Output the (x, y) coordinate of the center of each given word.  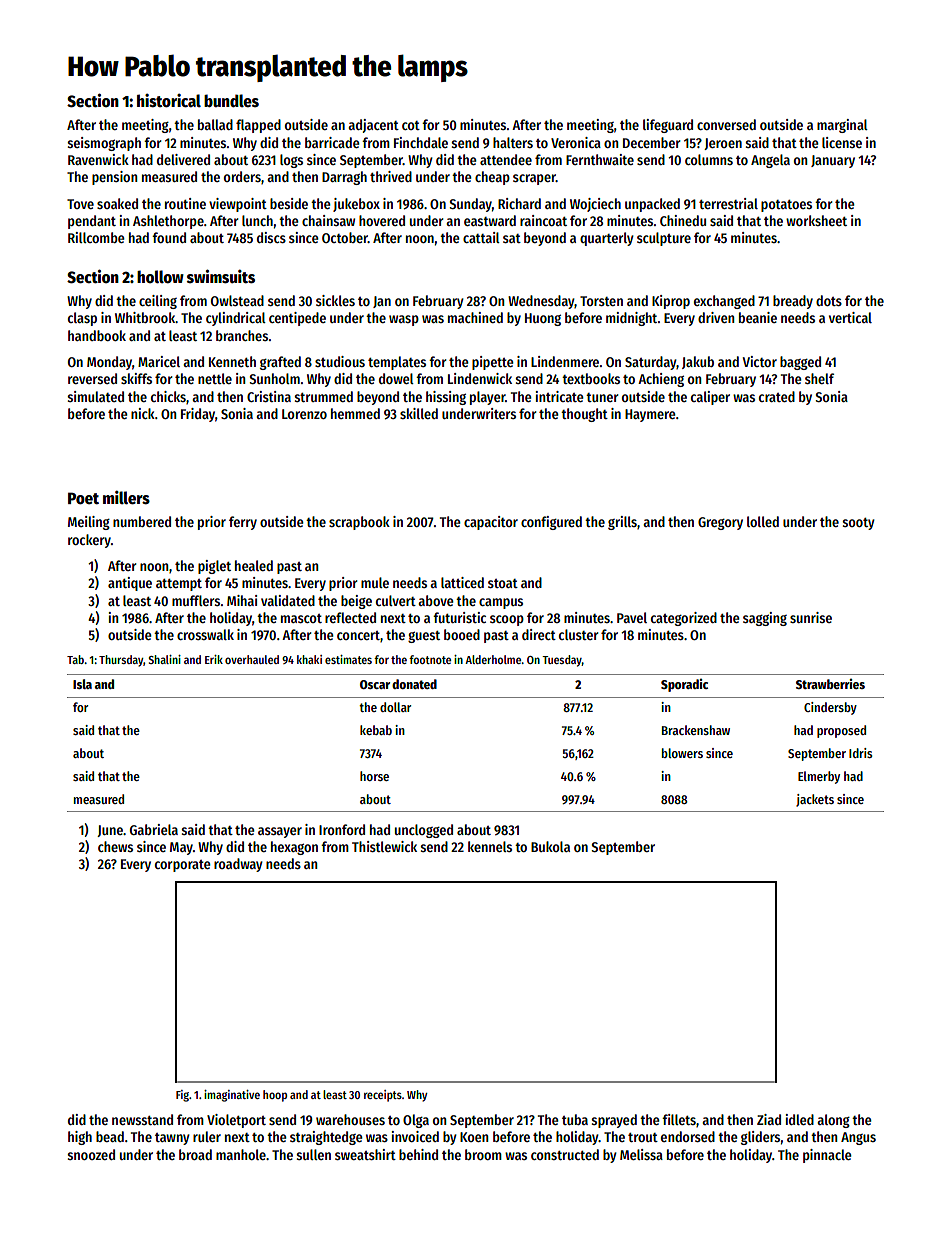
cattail (481, 237)
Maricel (159, 361)
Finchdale (421, 142)
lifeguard (668, 126)
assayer (280, 832)
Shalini (164, 659)
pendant (92, 222)
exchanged (724, 302)
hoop (275, 1096)
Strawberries (830, 684)
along (833, 1121)
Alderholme (493, 659)
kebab (376, 730)
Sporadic (684, 685)
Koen (474, 1137)
